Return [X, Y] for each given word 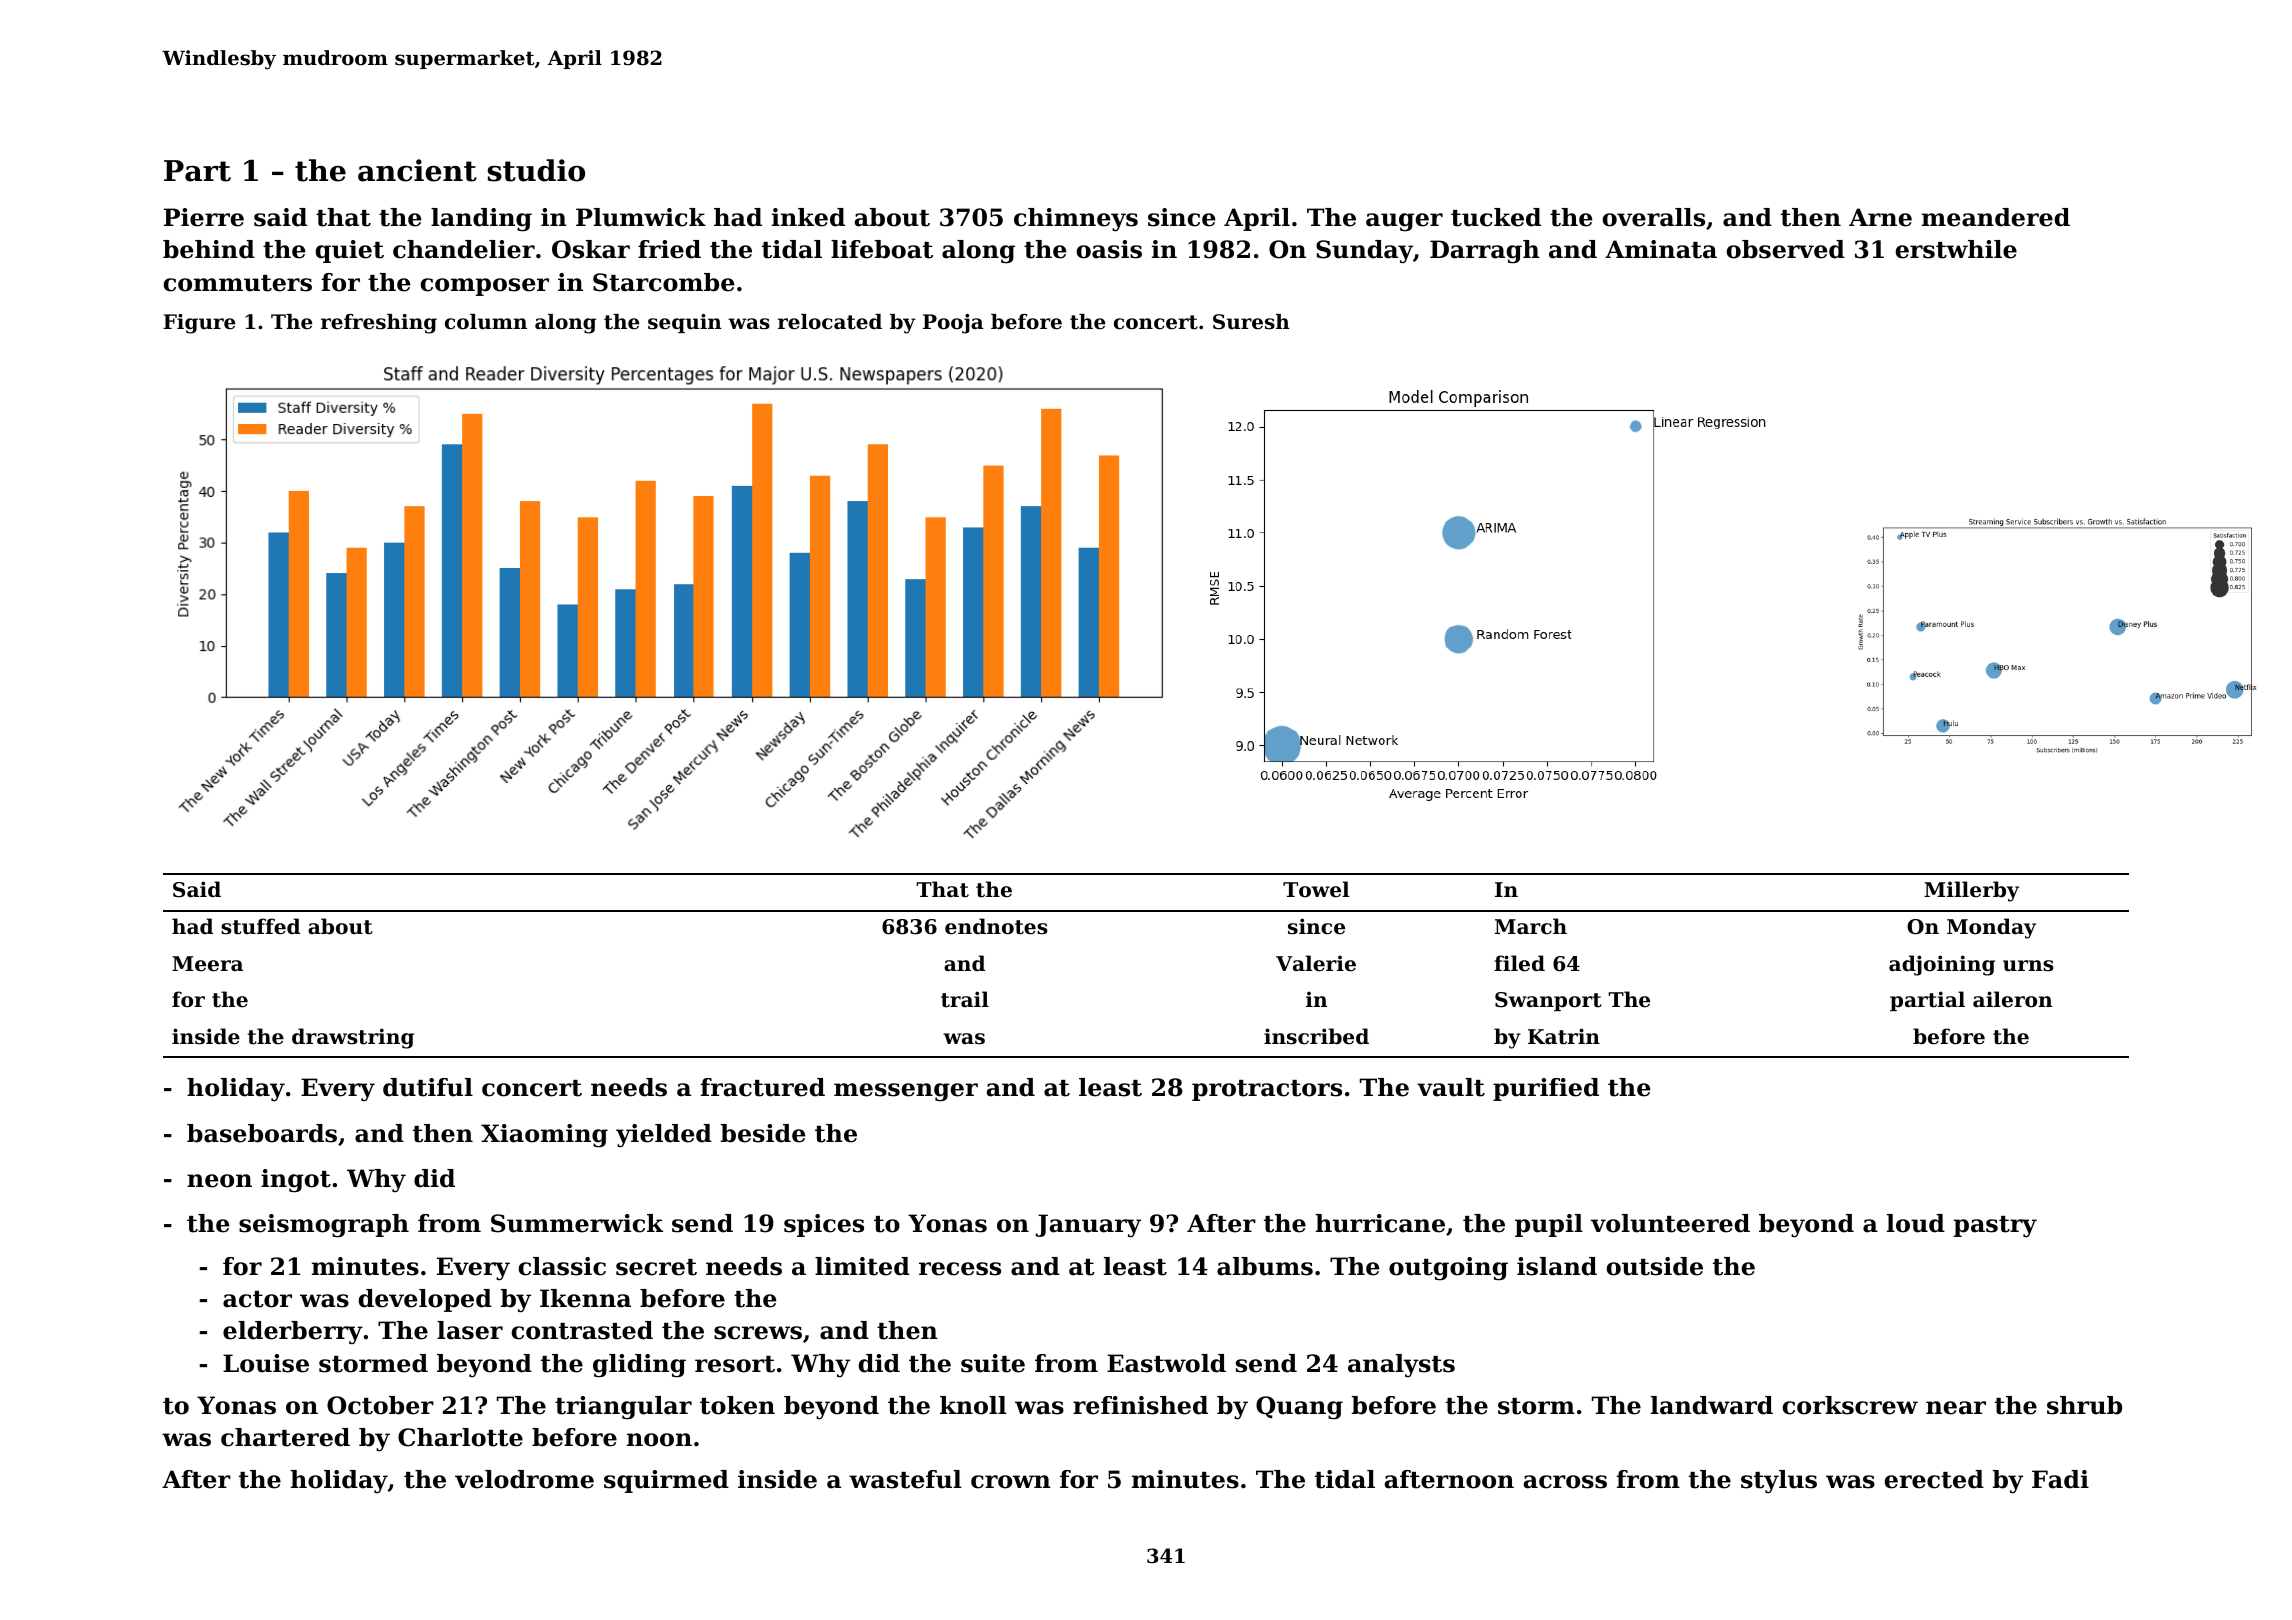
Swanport [1548, 1001]
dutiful [428, 1087]
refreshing [379, 324]
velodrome [524, 1479]
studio [536, 170]
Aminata [1661, 249]
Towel [1316, 889]
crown [1011, 1482]
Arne [1880, 217]
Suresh [1251, 322]
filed [1519, 963]
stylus [1779, 1481]
